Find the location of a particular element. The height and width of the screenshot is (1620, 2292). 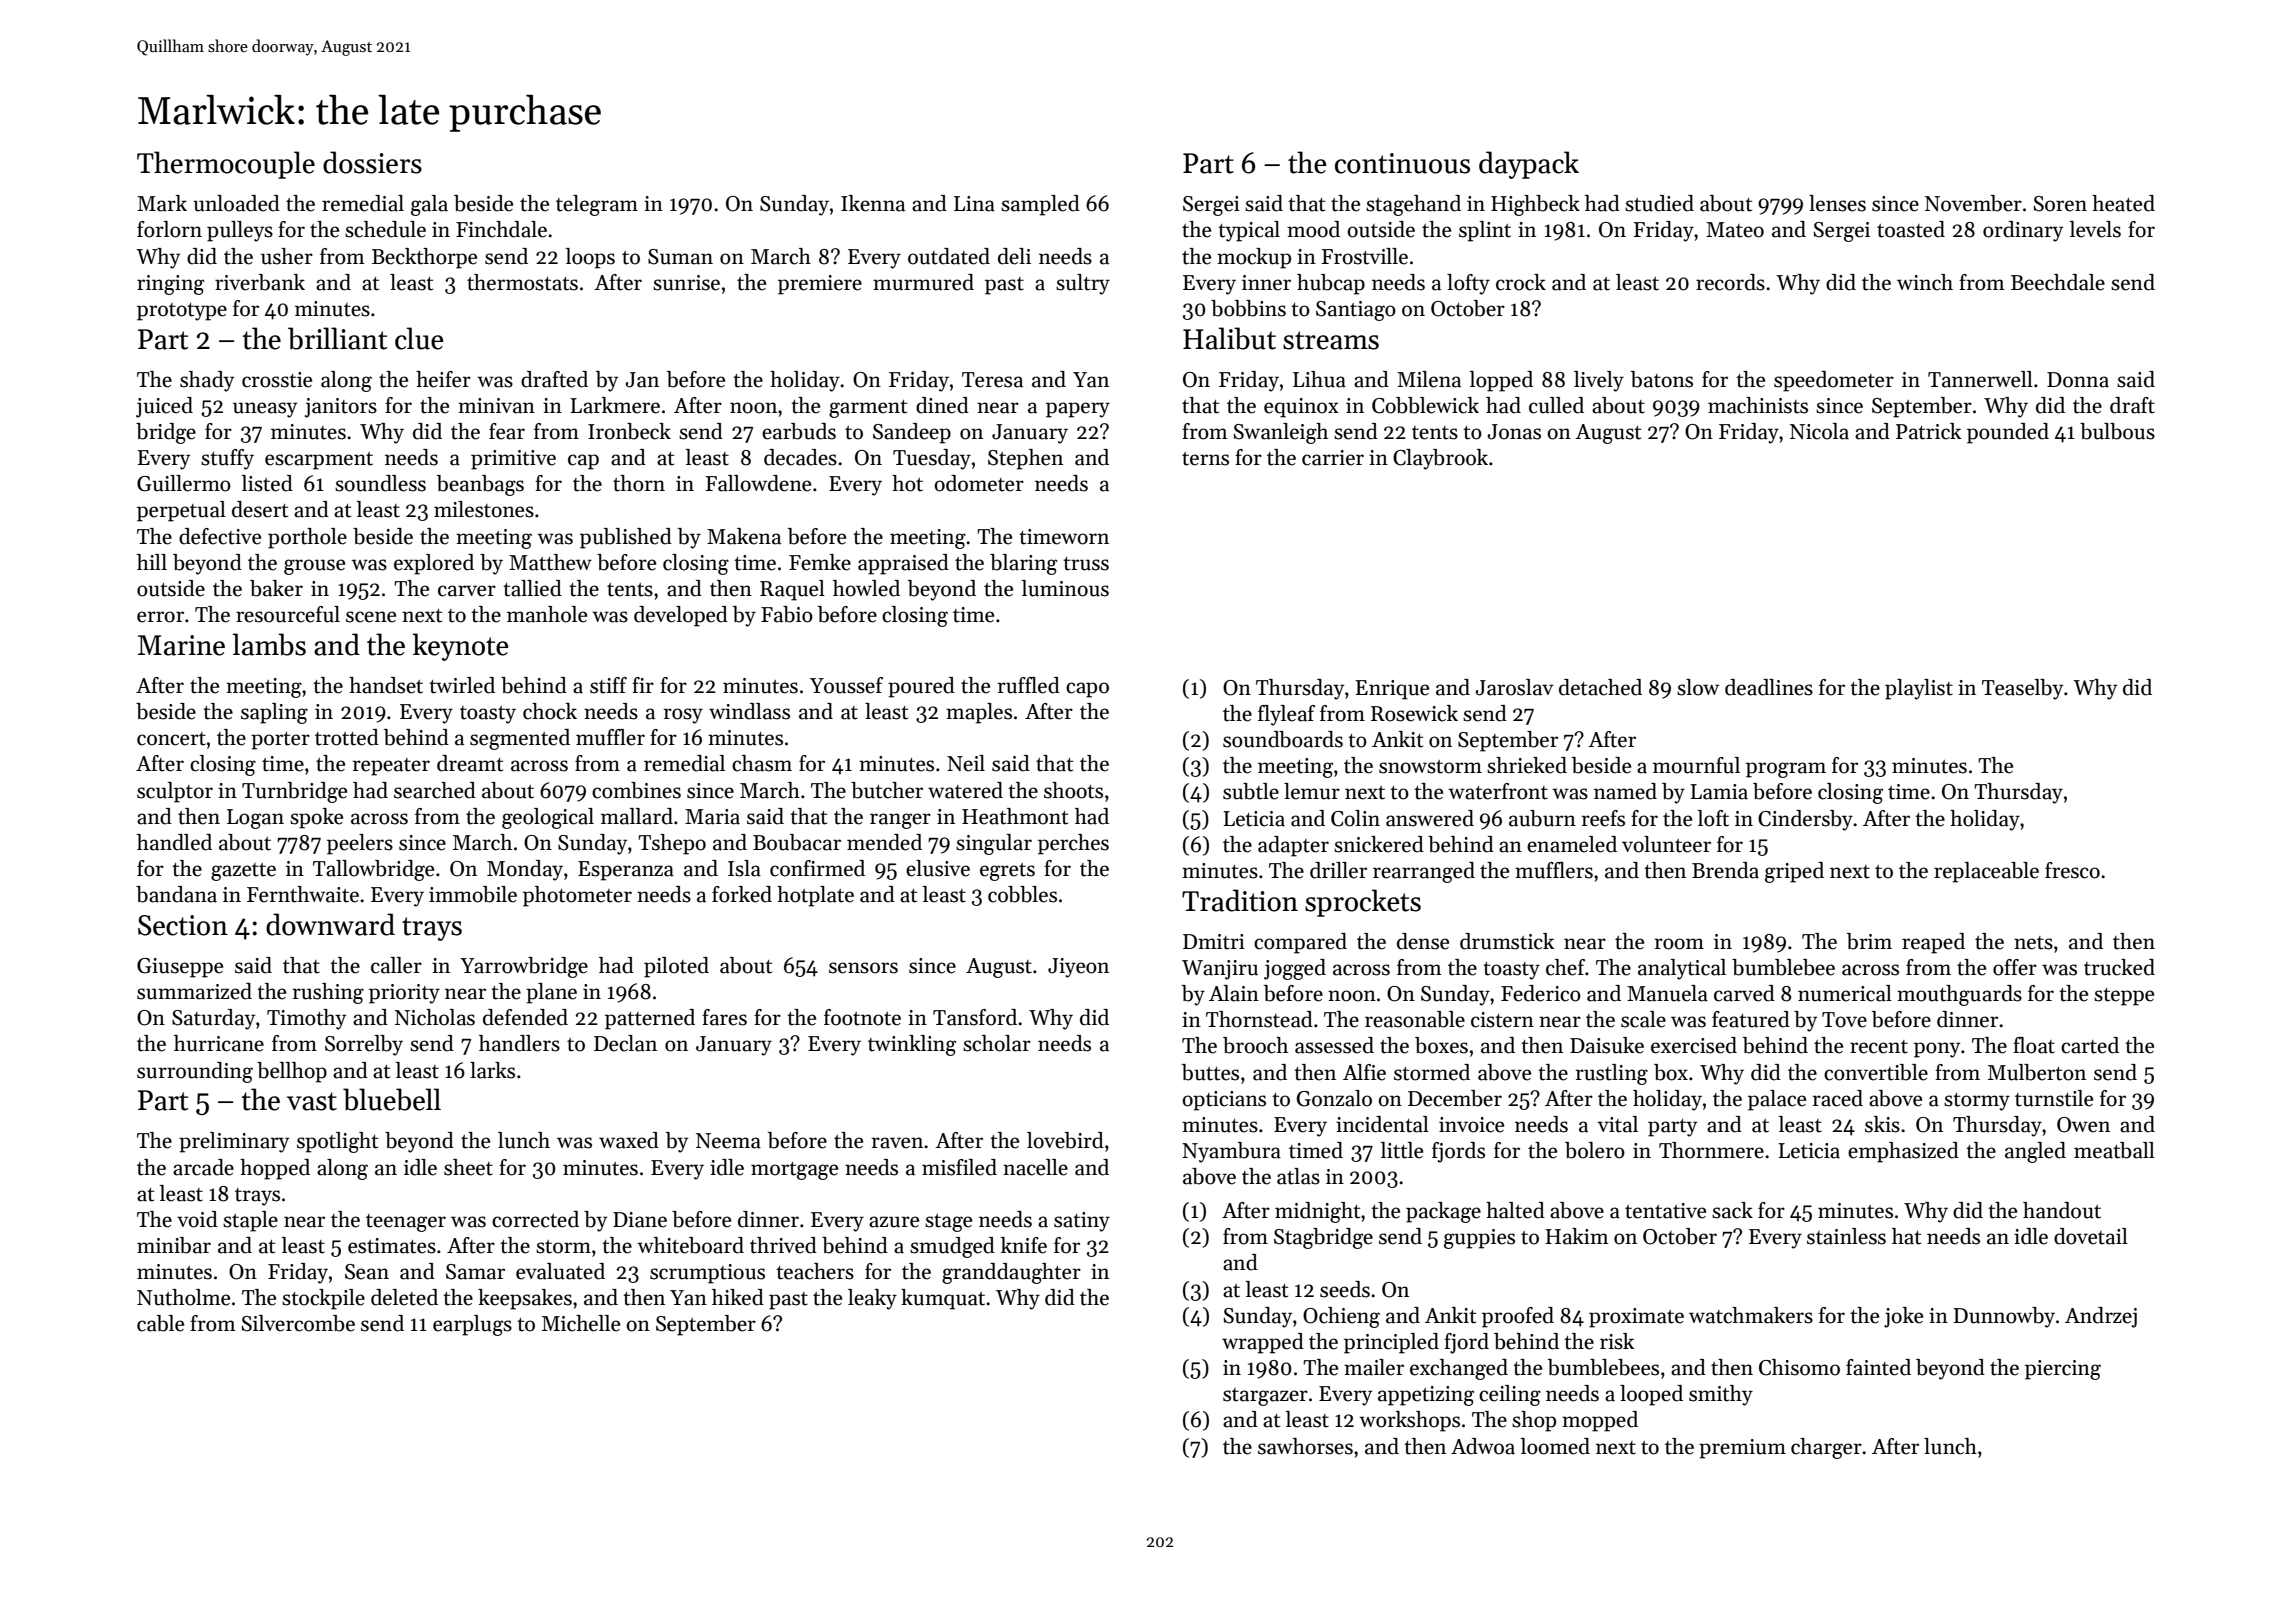

carted is located at coordinates (2090, 1045).
